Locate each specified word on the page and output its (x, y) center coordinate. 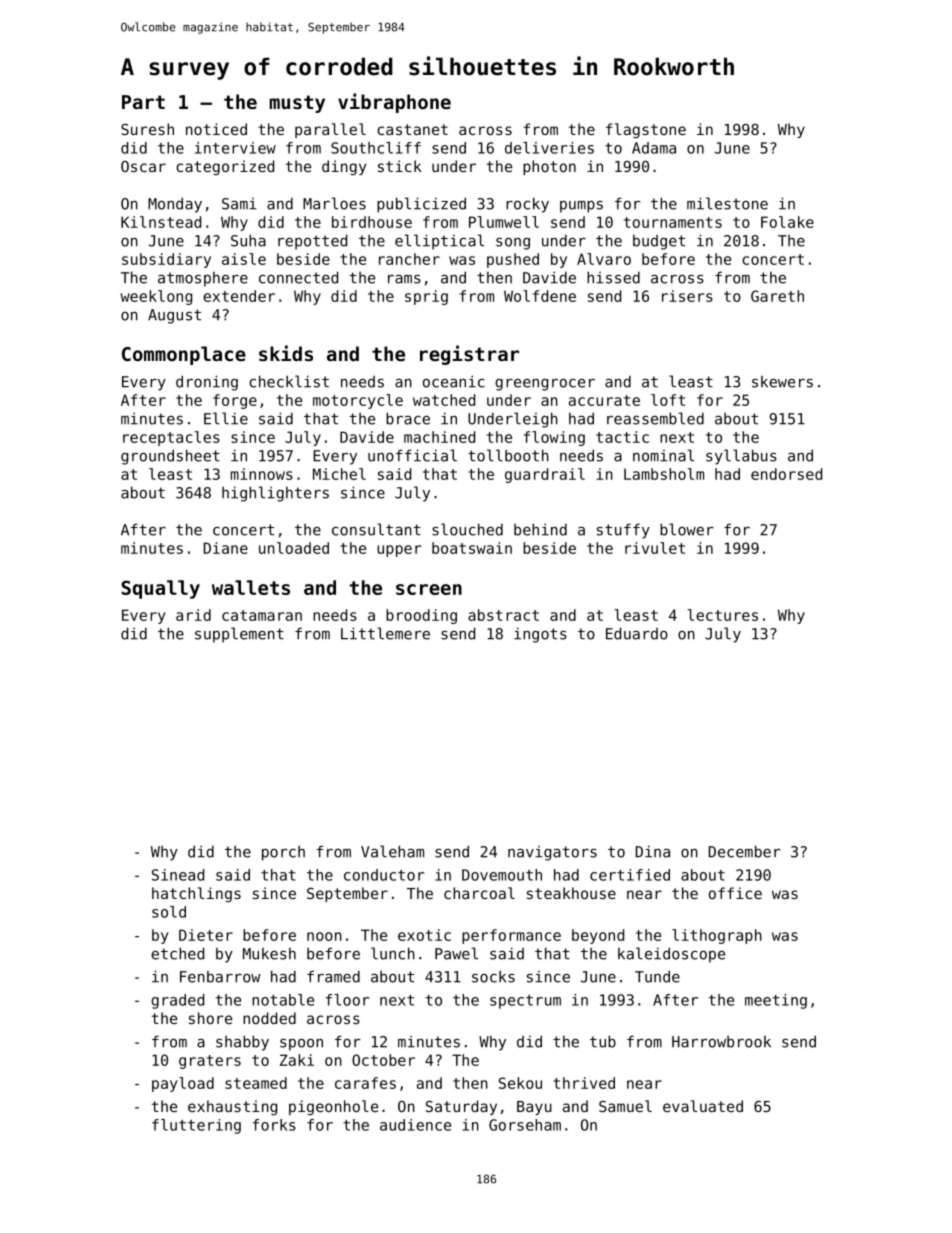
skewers (782, 382)
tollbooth (508, 455)
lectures (722, 615)
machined (439, 437)
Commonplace (184, 355)
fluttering (196, 1126)
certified (630, 875)
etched (177, 953)
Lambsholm (664, 474)
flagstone (646, 130)
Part (143, 102)
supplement (239, 635)
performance (511, 936)
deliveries (549, 148)
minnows (262, 474)
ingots (540, 635)
